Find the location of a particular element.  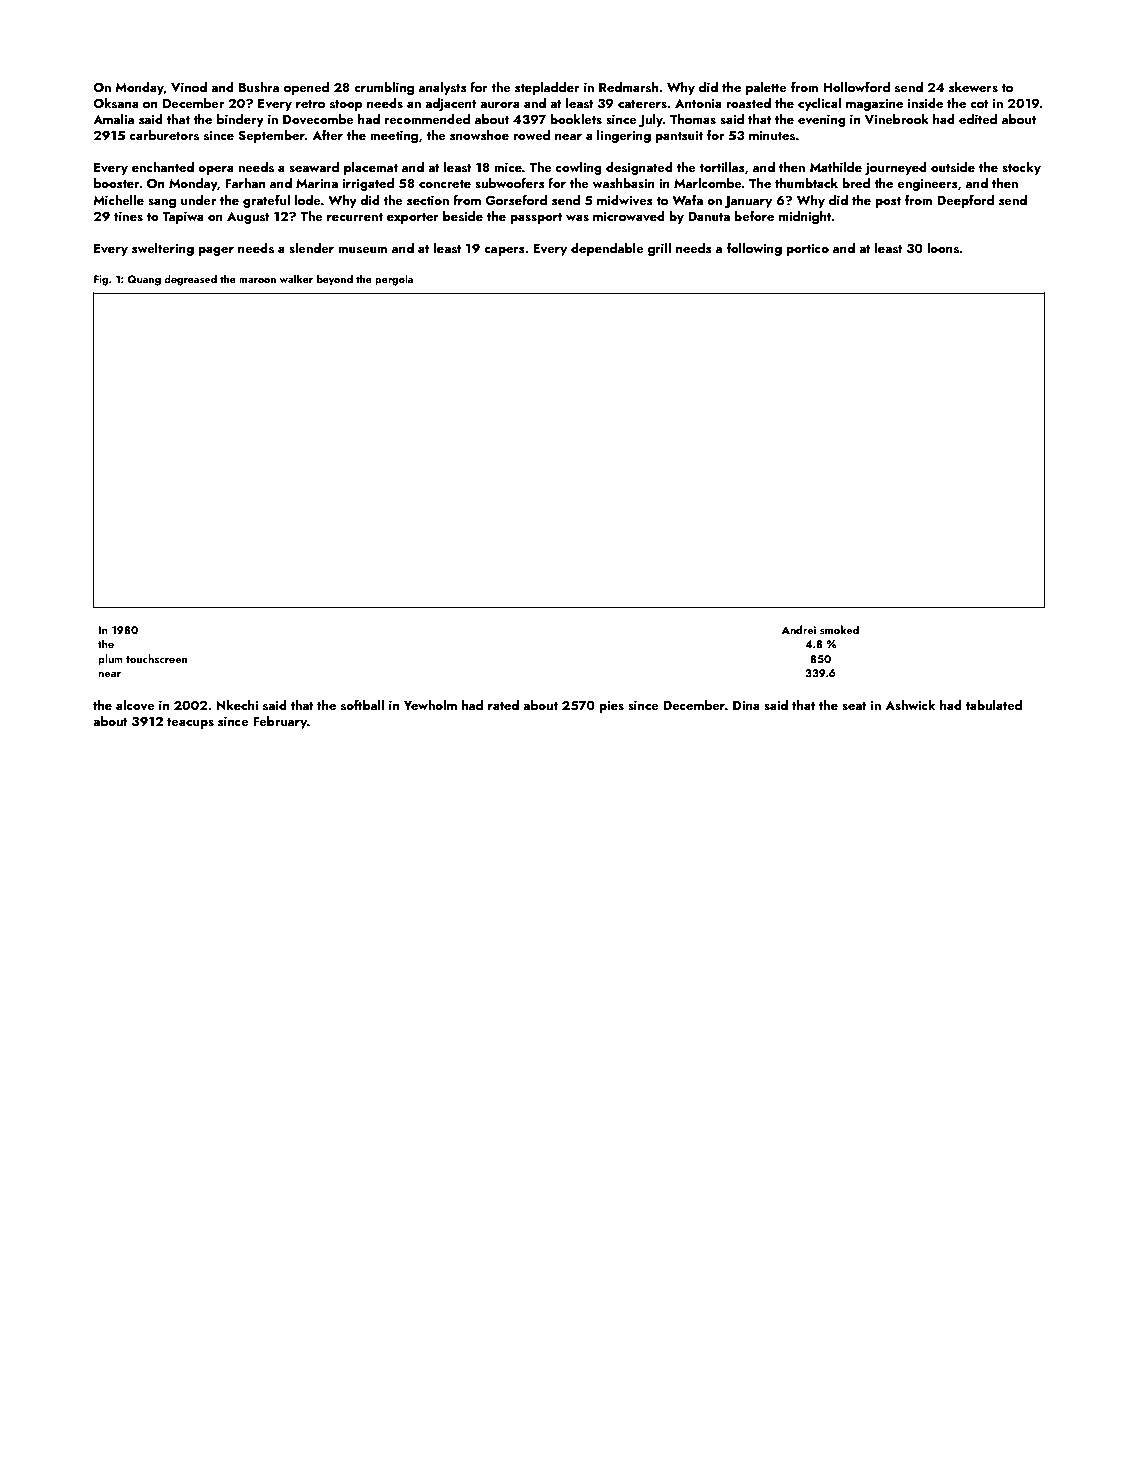

booster is located at coordinates (117, 183).
